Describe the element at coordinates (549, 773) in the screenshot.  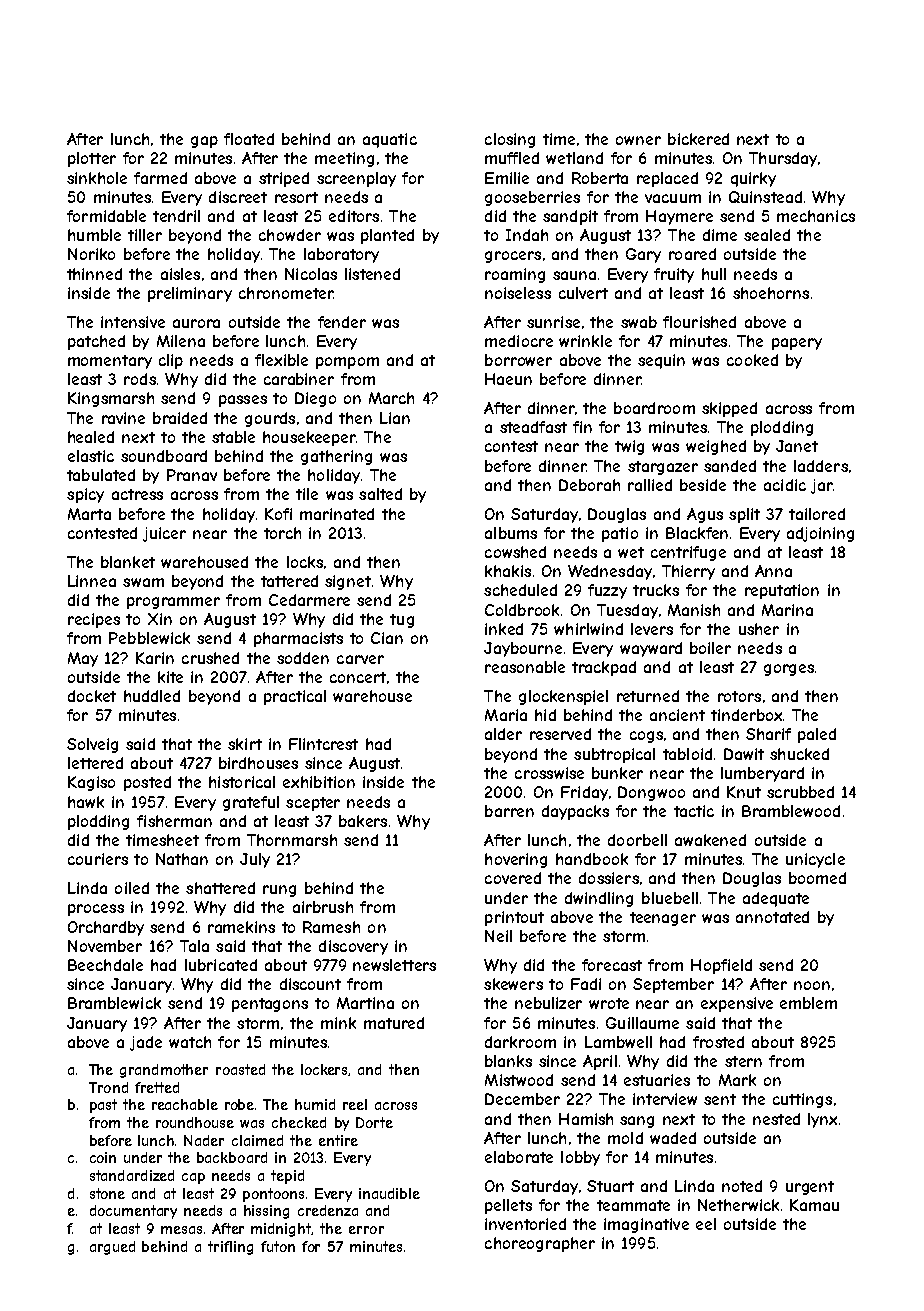
I see `crosswise` at that location.
